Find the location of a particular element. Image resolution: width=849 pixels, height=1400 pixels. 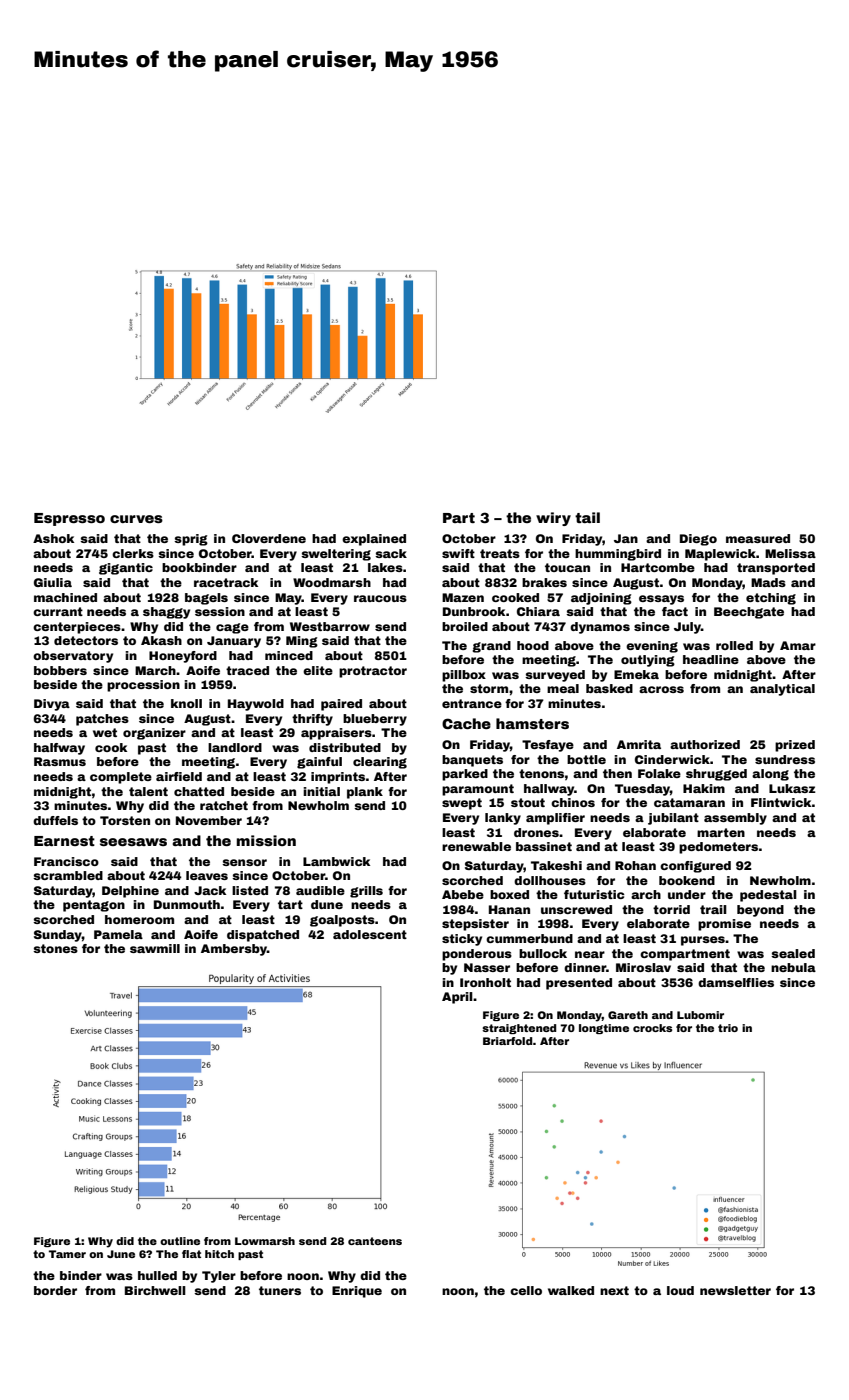

hood is located at coordinates (533, 645).
